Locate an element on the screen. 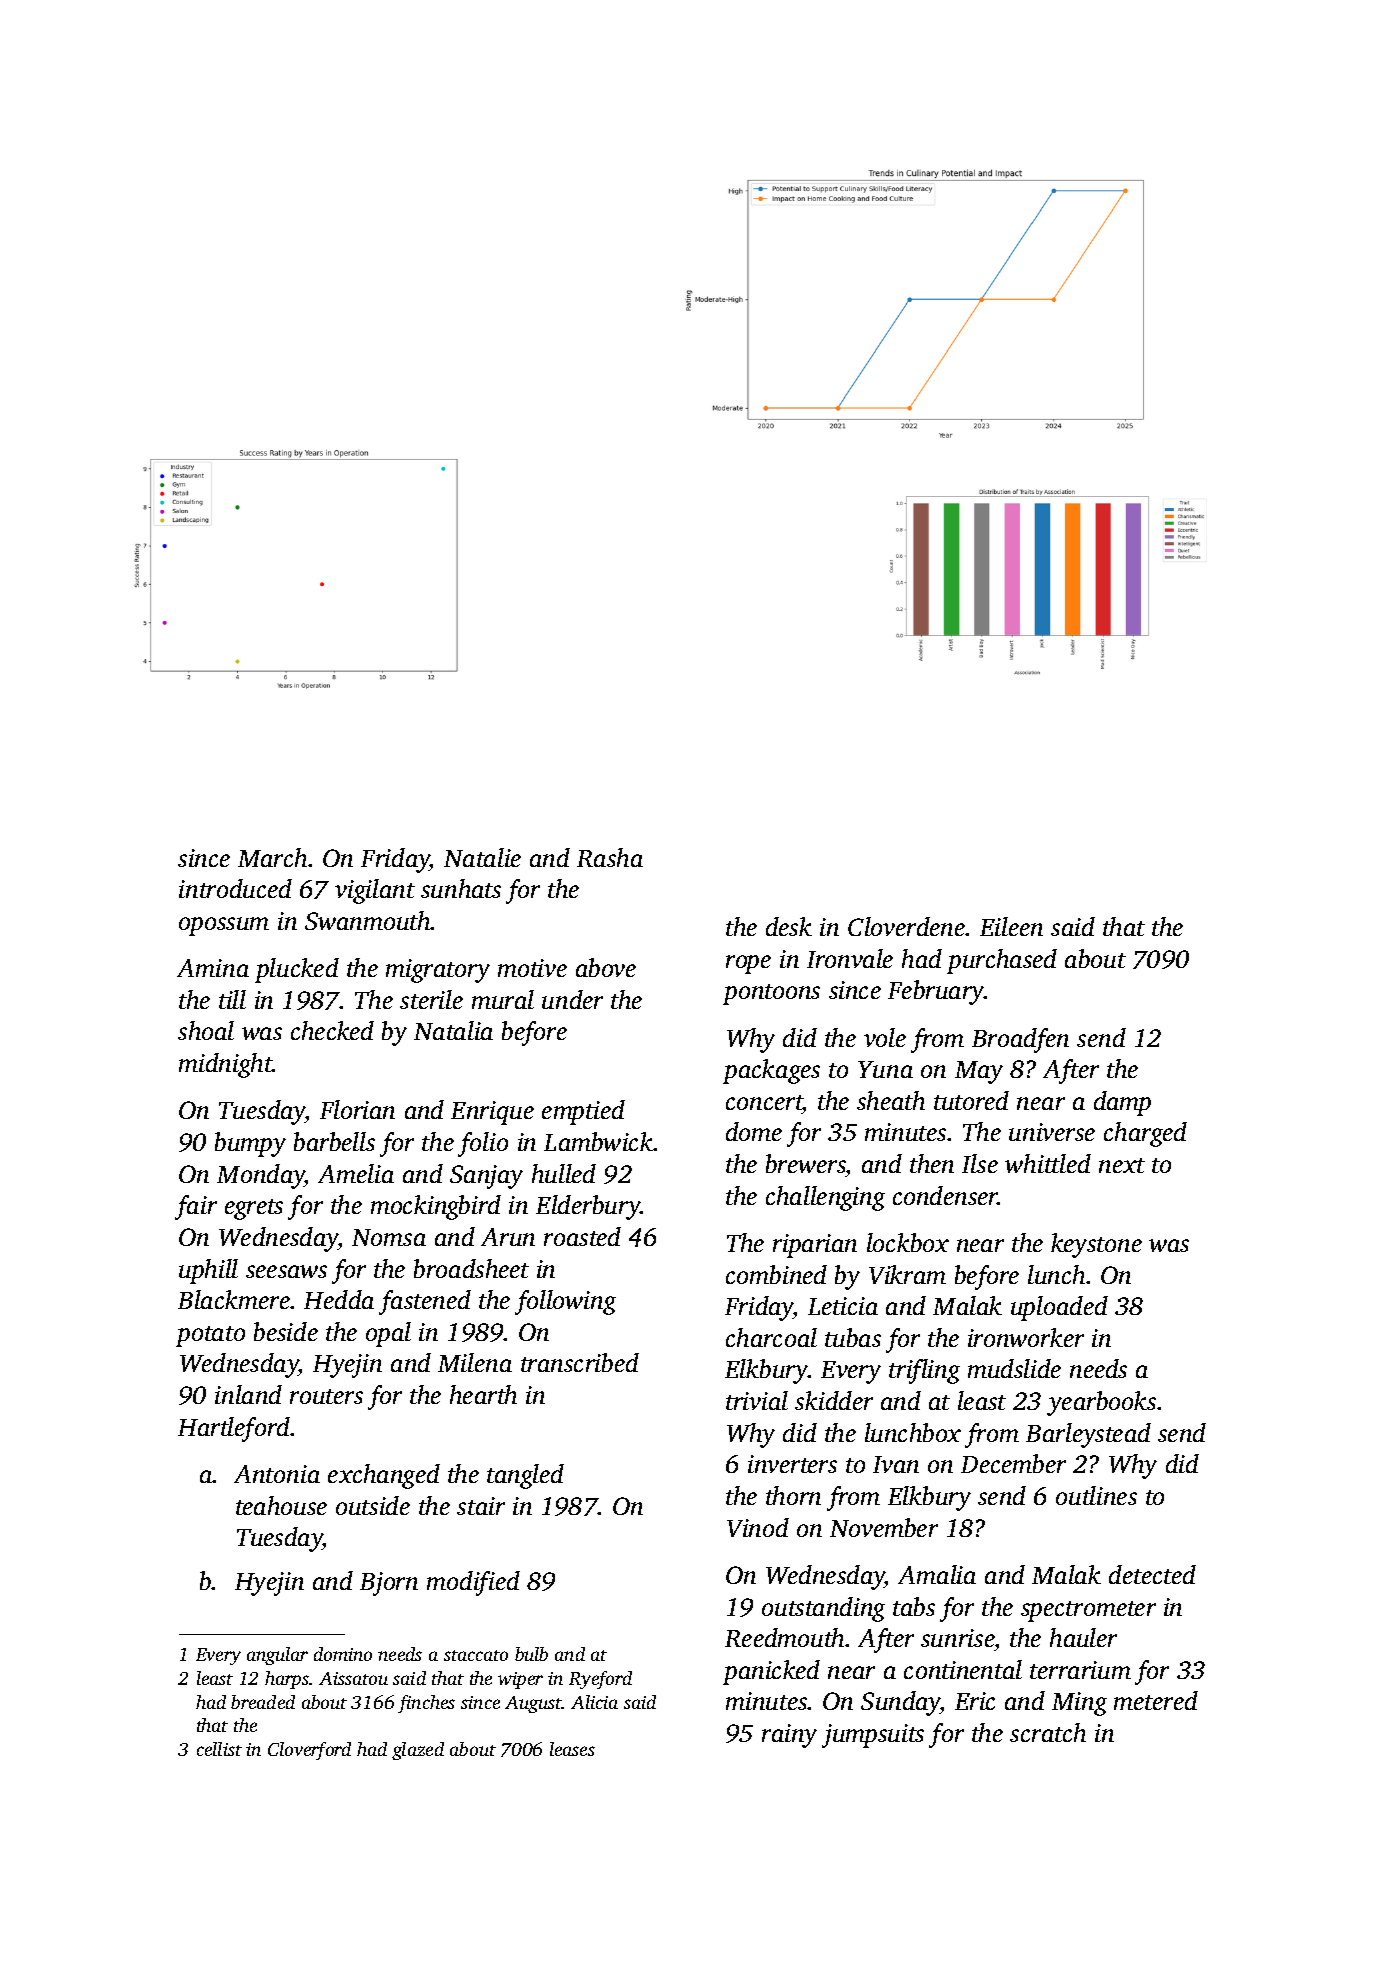 The width and height of the screenshot is (1386, 1969). rope is located at coordinates (748, 964).
